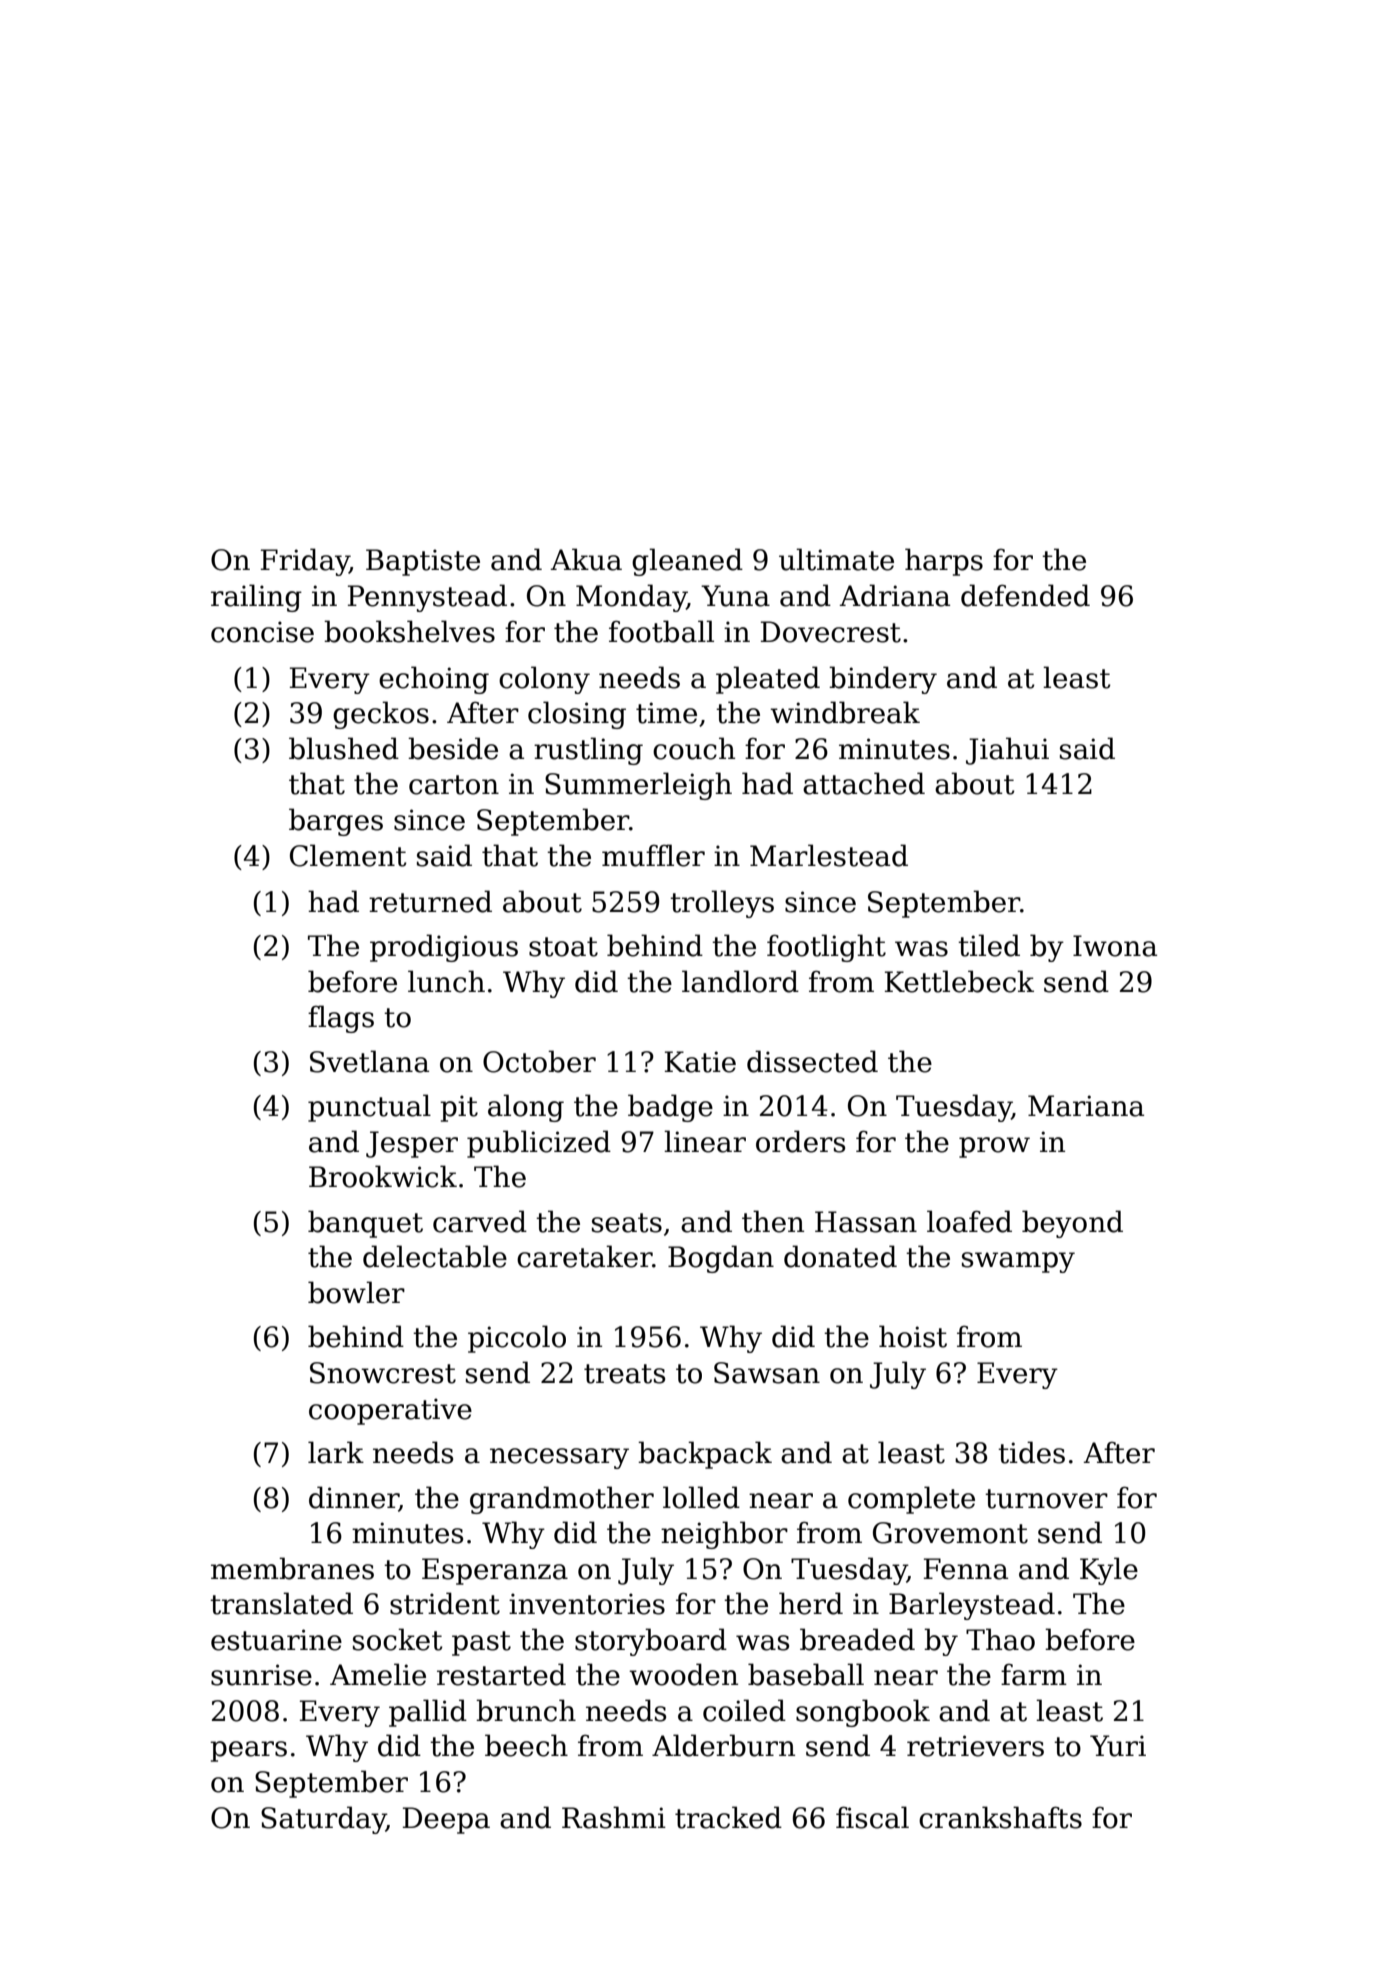 This screenshot has width=1386, height=1969. What do you see at coordinates (356, 1292) in the screenshot?
I see `bowler` at bounding box center [356, 1292].
